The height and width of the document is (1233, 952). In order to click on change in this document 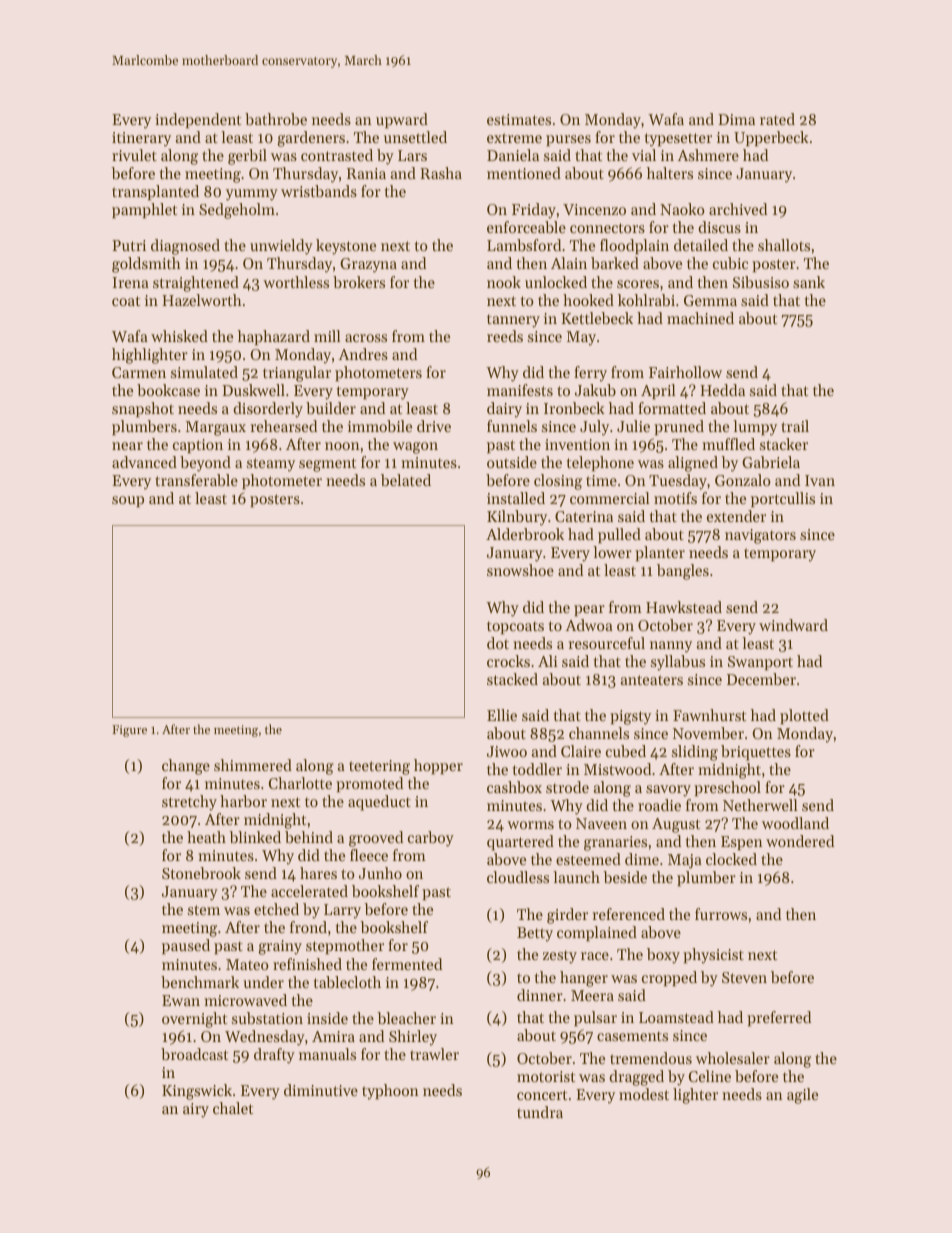, I will do `click(186, 767)`.
